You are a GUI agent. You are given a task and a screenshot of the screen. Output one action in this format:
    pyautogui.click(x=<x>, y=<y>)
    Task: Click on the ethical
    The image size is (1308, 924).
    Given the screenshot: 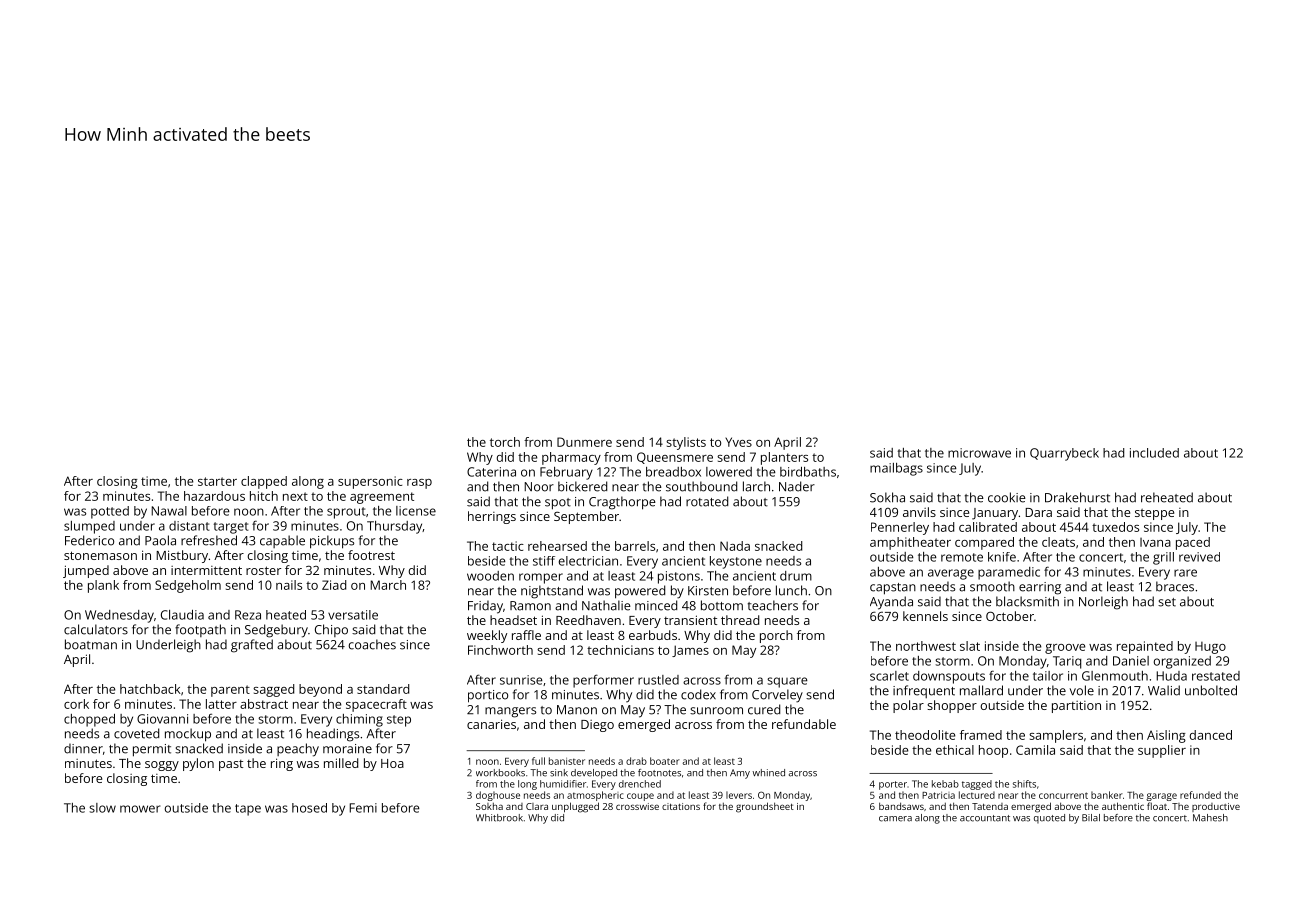 What is the action you would take?
    pyautogui.click(x=955, y=750)
